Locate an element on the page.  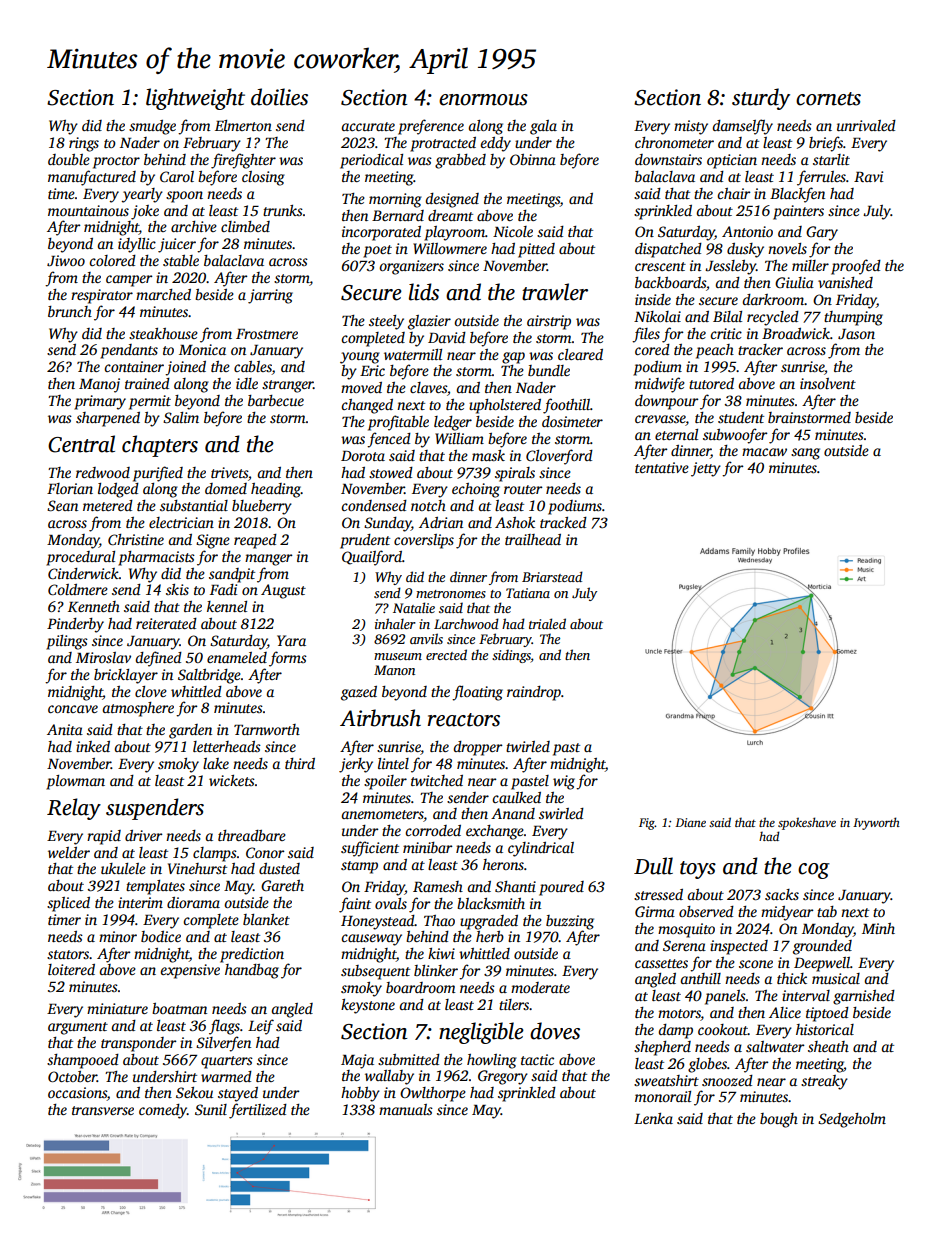
pitted is located at coordinates (536, 250).
